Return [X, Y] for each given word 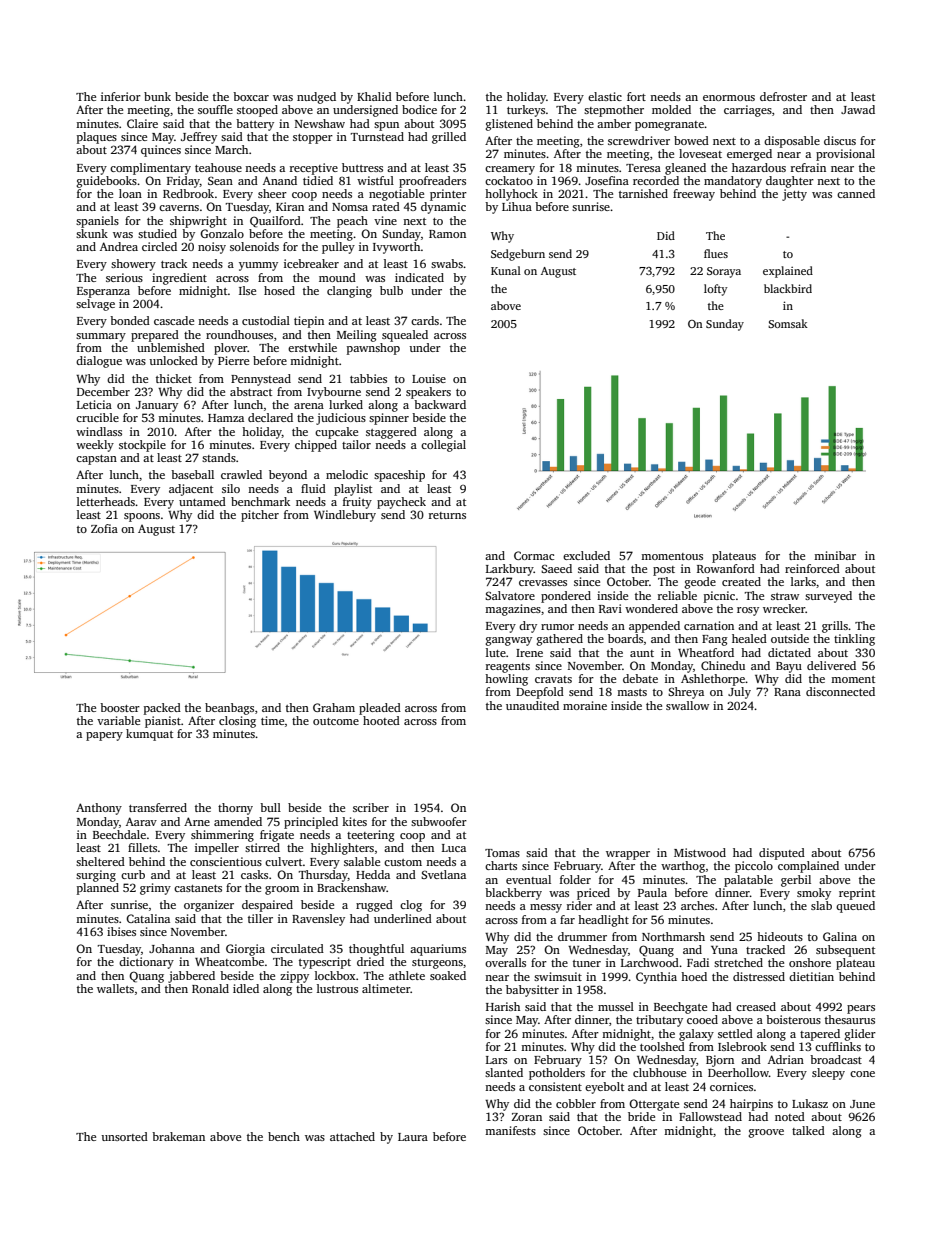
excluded [586, 555]
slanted [504, 1072]
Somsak [788, 323]
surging [96, 876]
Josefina [607, 180]
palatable [748, 881]
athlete [407, 975]
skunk [92, 233]
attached [352, 1136]
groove [766, 1133]
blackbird [788, 288]
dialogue [99, 362]
